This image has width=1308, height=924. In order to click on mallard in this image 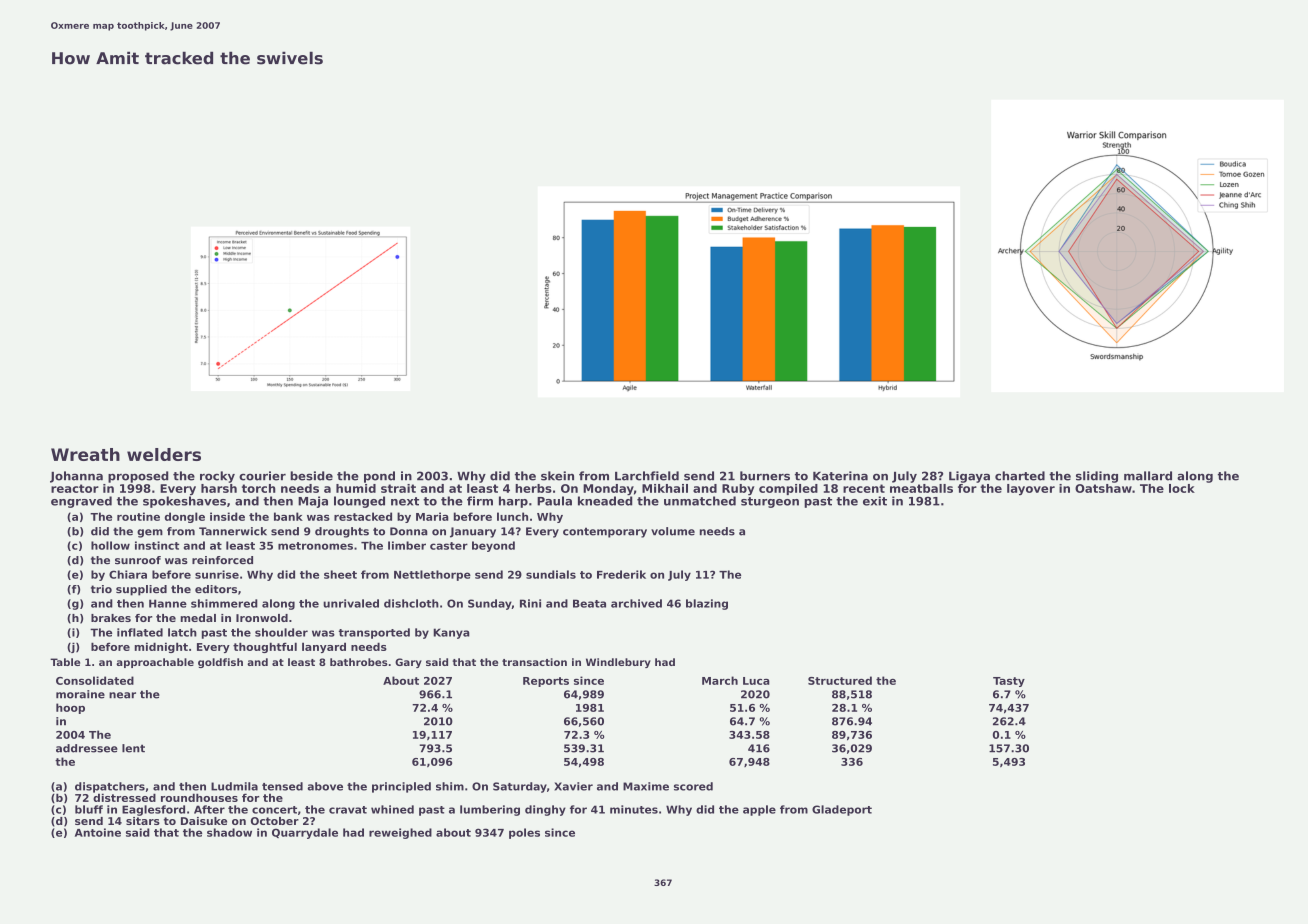, I will do `click(1148, 476)`.
